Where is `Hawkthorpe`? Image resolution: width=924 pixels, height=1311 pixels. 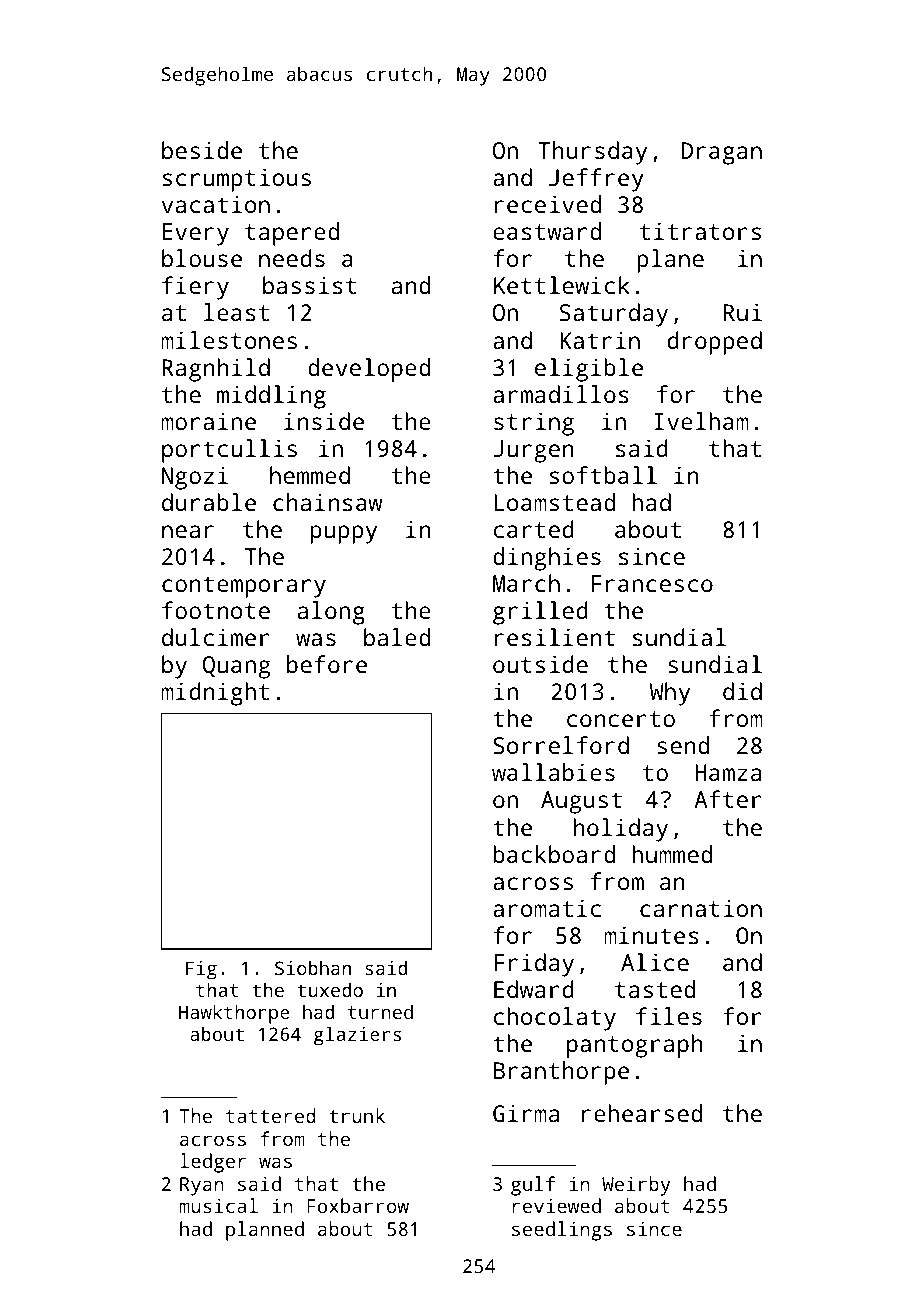
Hawkthorpe is located at coordinates (234, 1014).
